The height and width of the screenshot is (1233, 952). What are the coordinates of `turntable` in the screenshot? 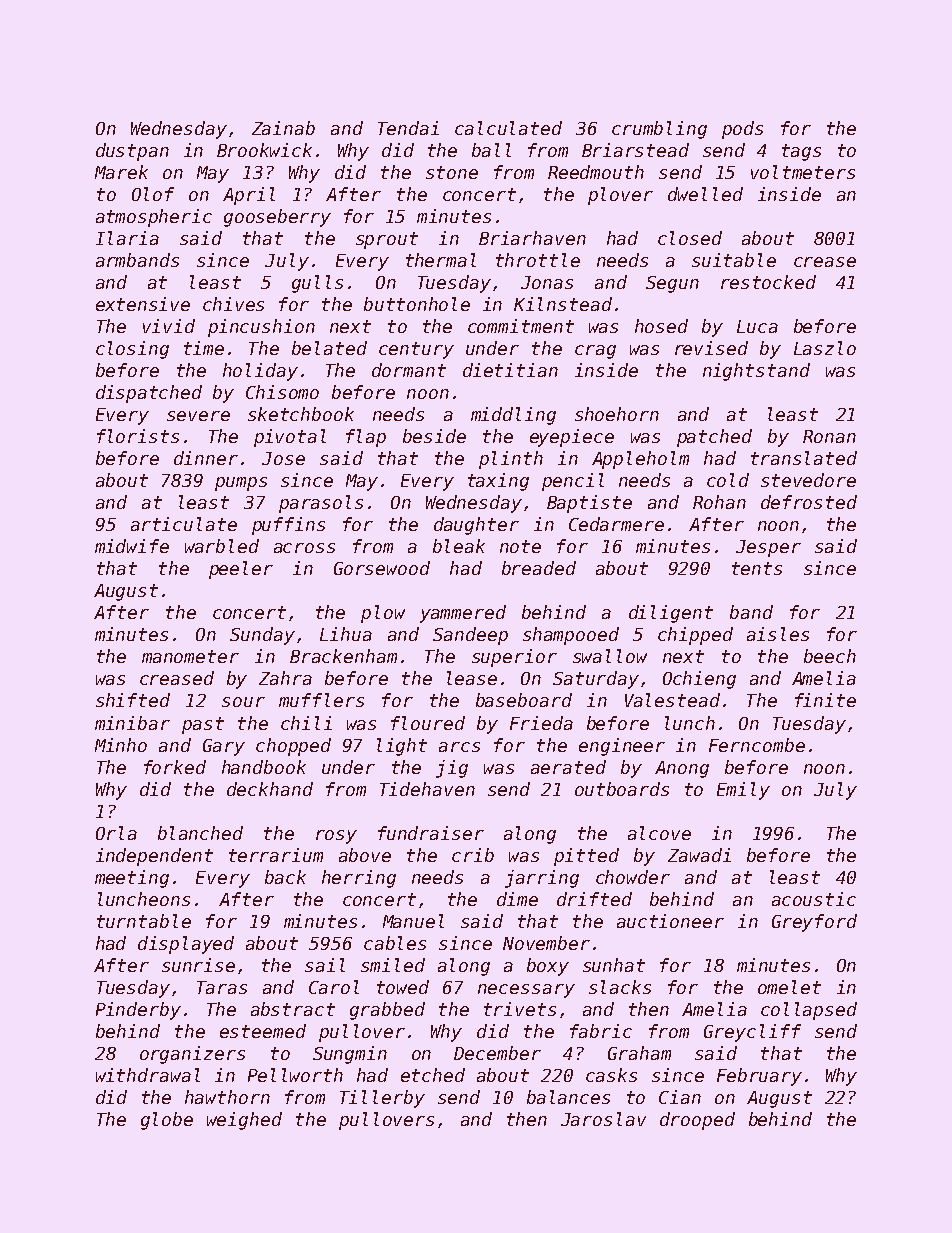 It's located at (144, 921).
